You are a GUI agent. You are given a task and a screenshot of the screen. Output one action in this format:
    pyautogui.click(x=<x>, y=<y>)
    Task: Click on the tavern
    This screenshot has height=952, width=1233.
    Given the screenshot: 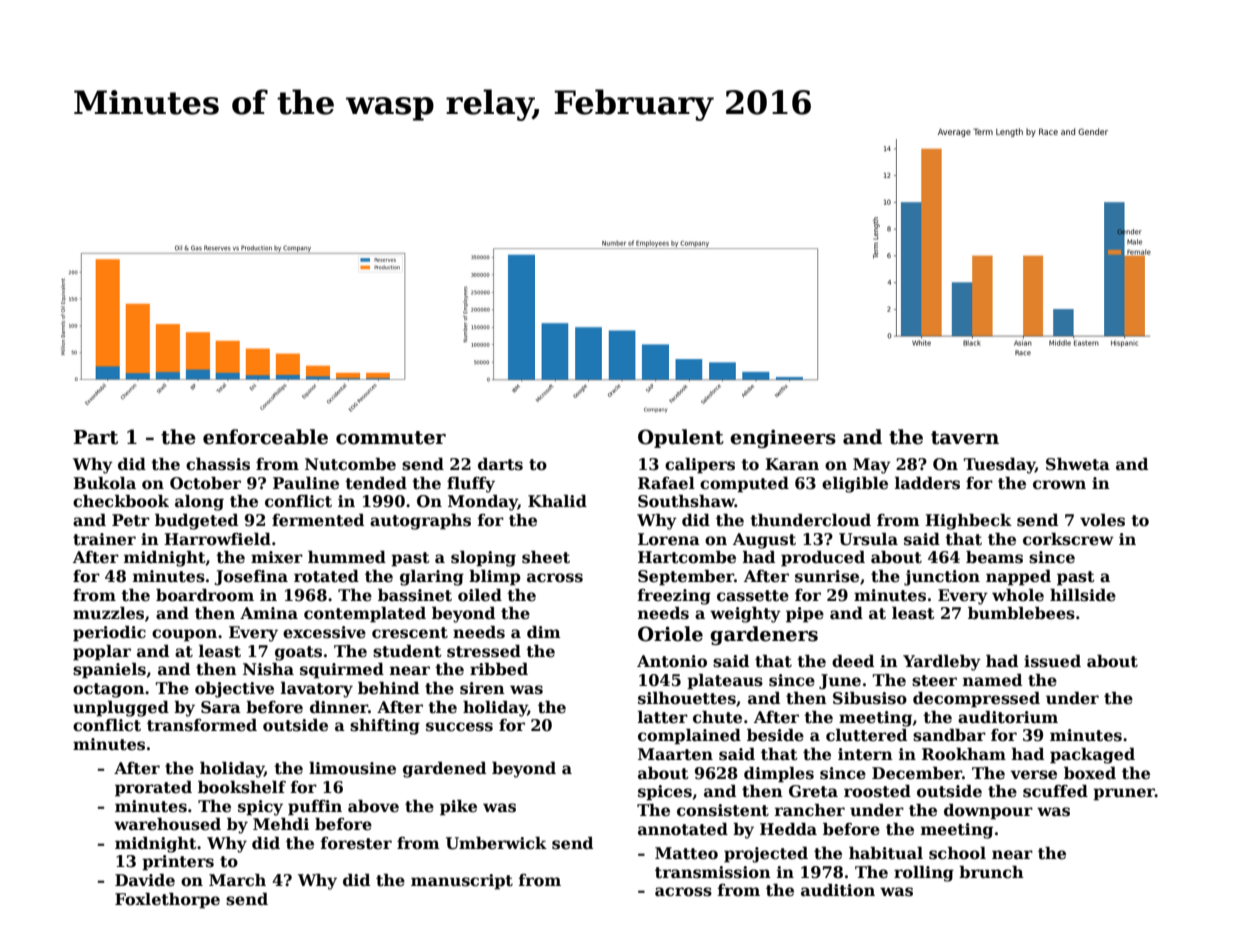 What is the action you would take?
    pyautogui.click(x=965, y=438)
